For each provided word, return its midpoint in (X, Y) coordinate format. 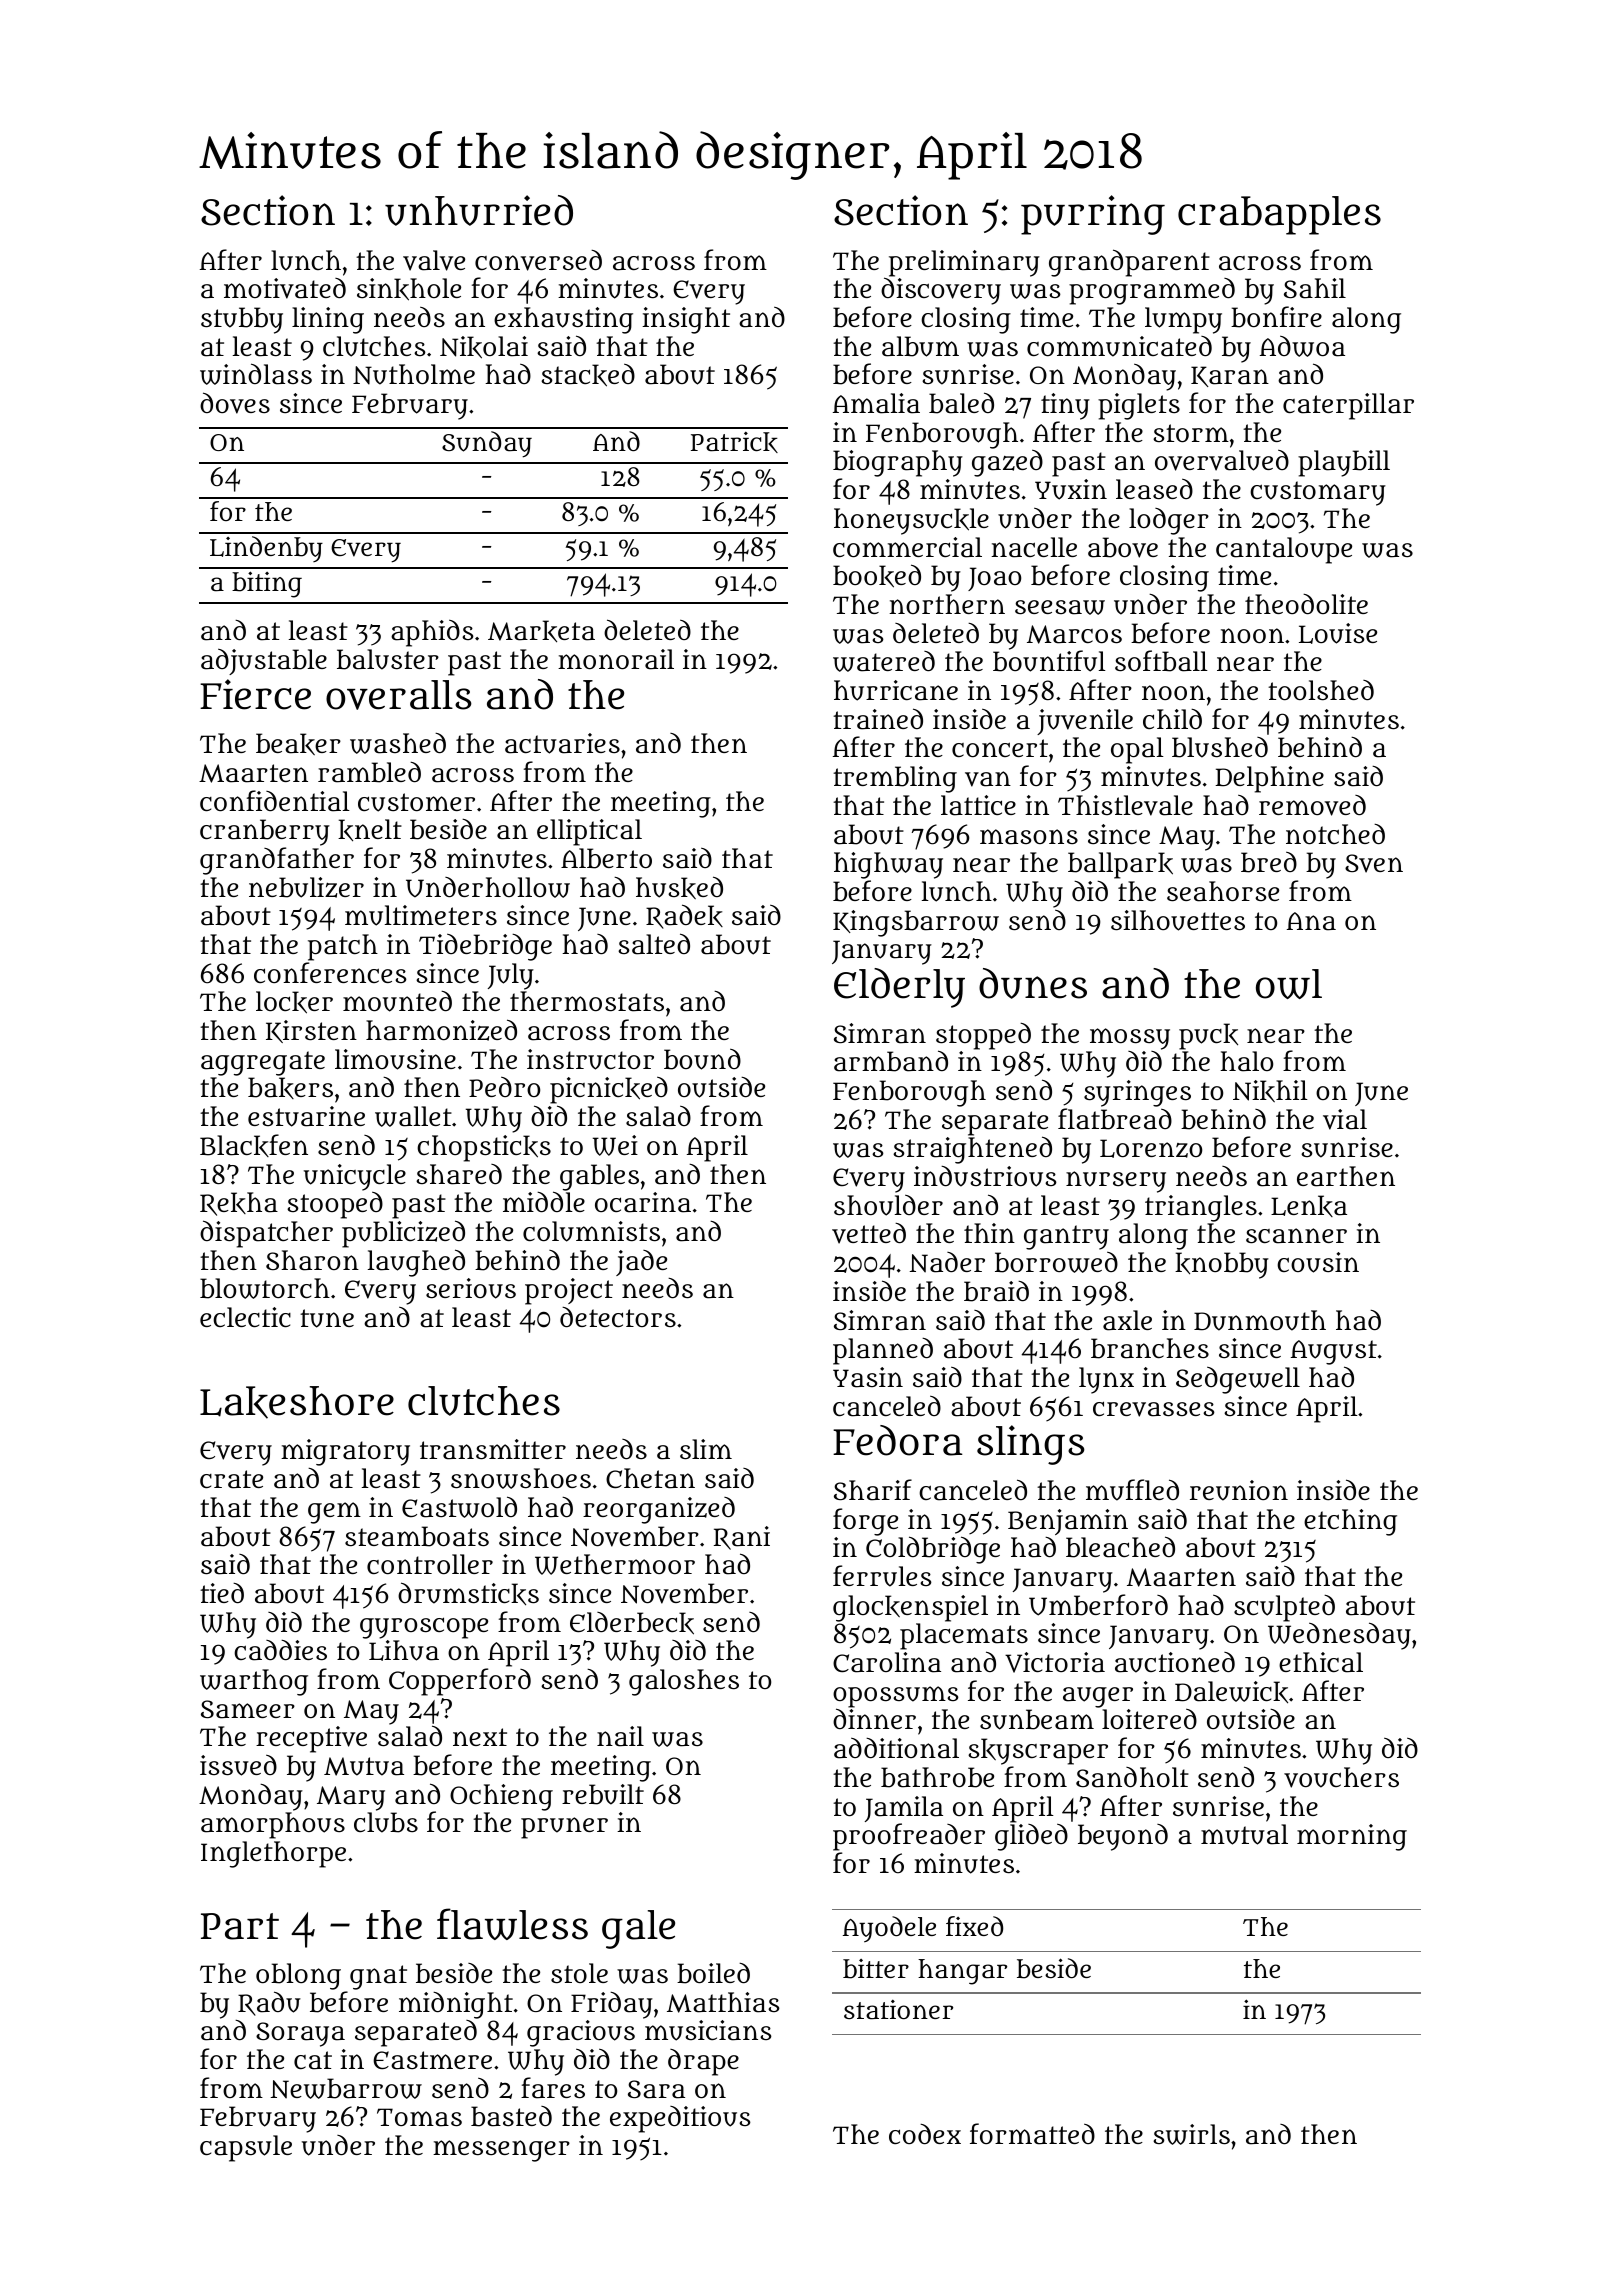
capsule (246, 2148)
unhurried (479, 210)
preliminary (964, 263)
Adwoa (1302, 346)
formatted (1032, 2134)
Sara (656, 2089)
